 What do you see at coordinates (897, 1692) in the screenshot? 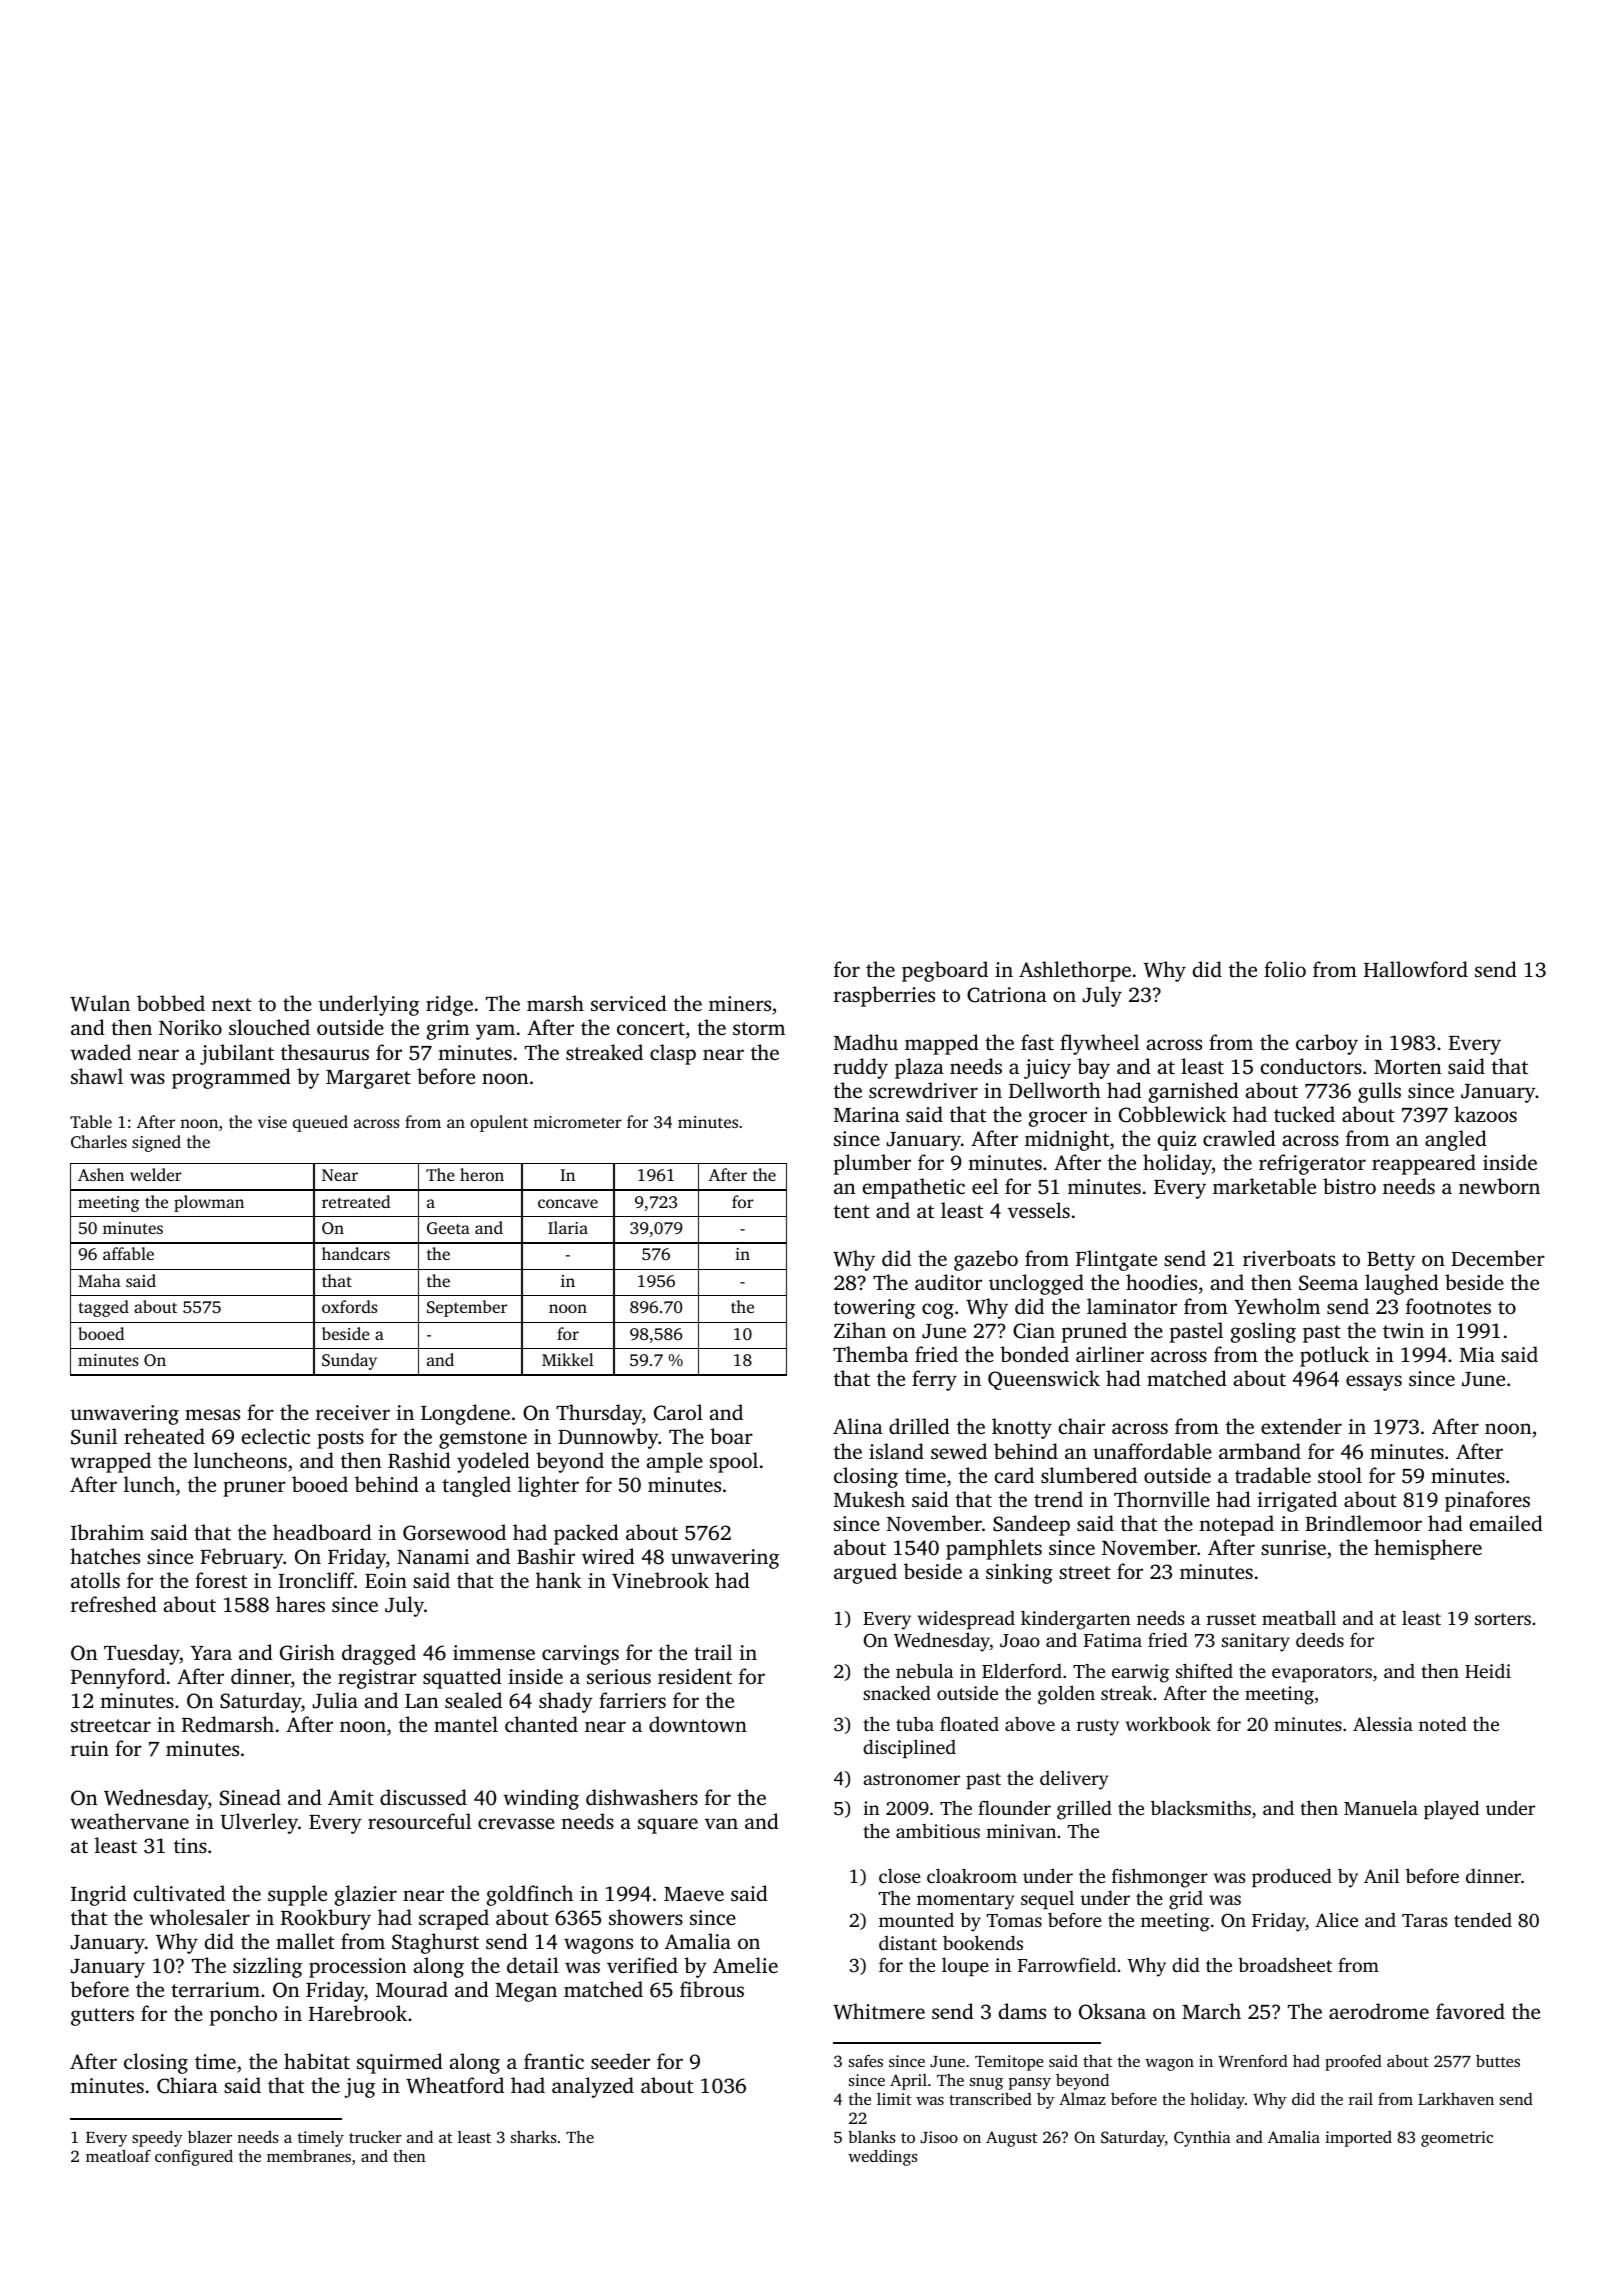
I see `snacked` at bounding box center [897, 1692].
